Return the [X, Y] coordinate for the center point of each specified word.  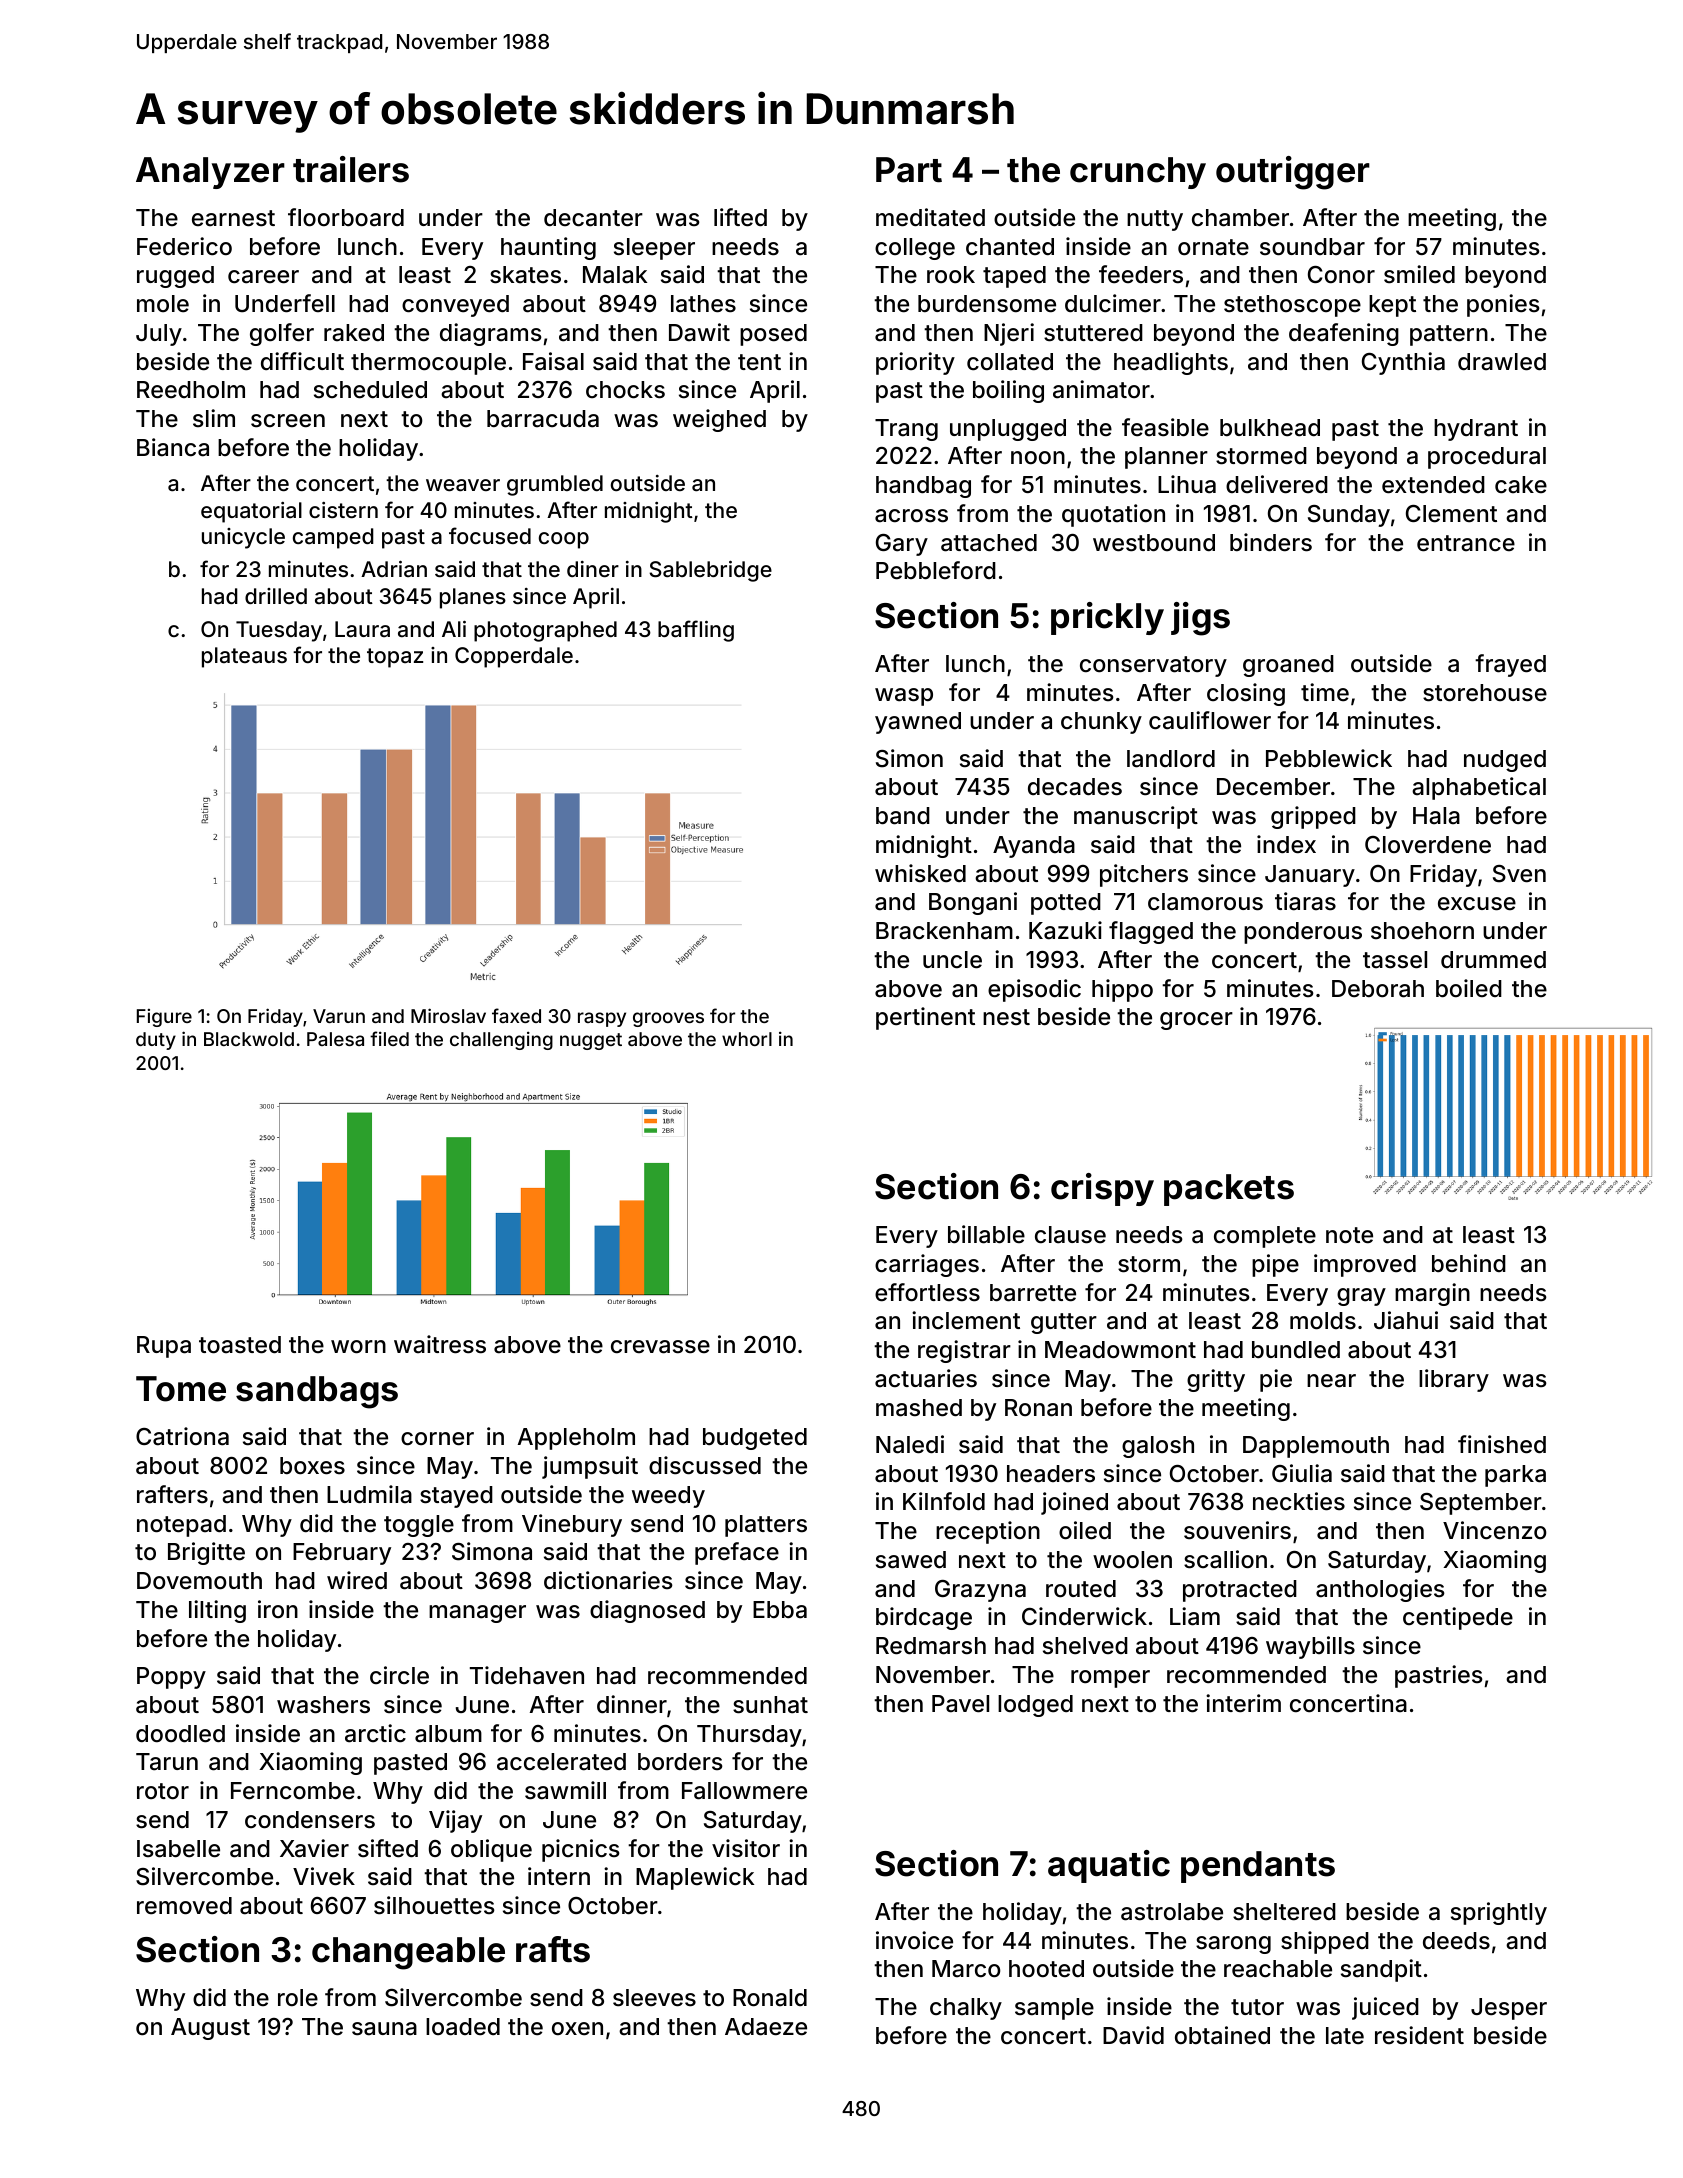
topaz [395, 658]
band [903, 816]
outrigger [1293, 173]
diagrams [491, 334]
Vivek [324, 1876]
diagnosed [647, 1611]
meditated [930, 217]
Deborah [1378, 989]
